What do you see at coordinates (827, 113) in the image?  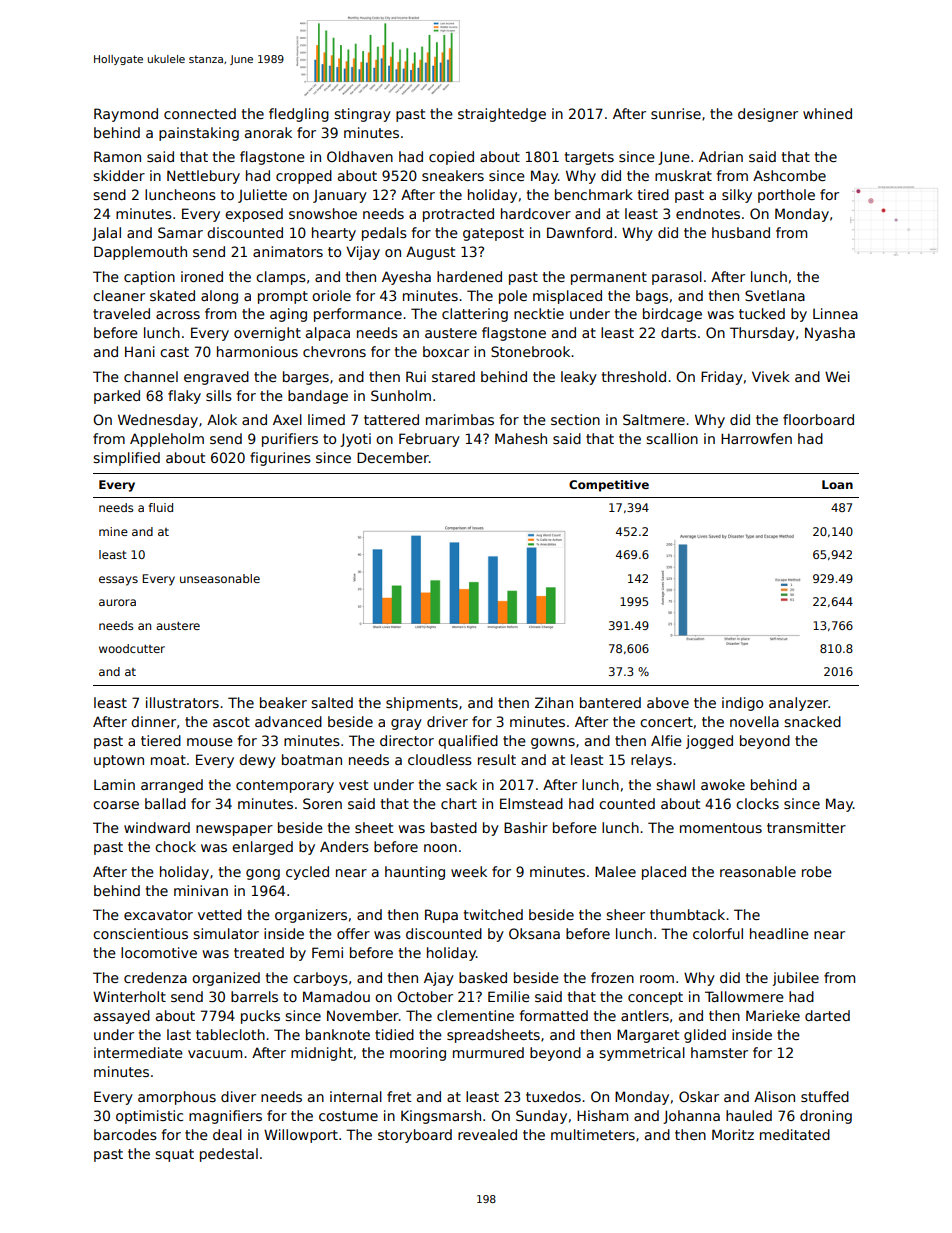 I see `whined` at bounding box center [827, 113].
